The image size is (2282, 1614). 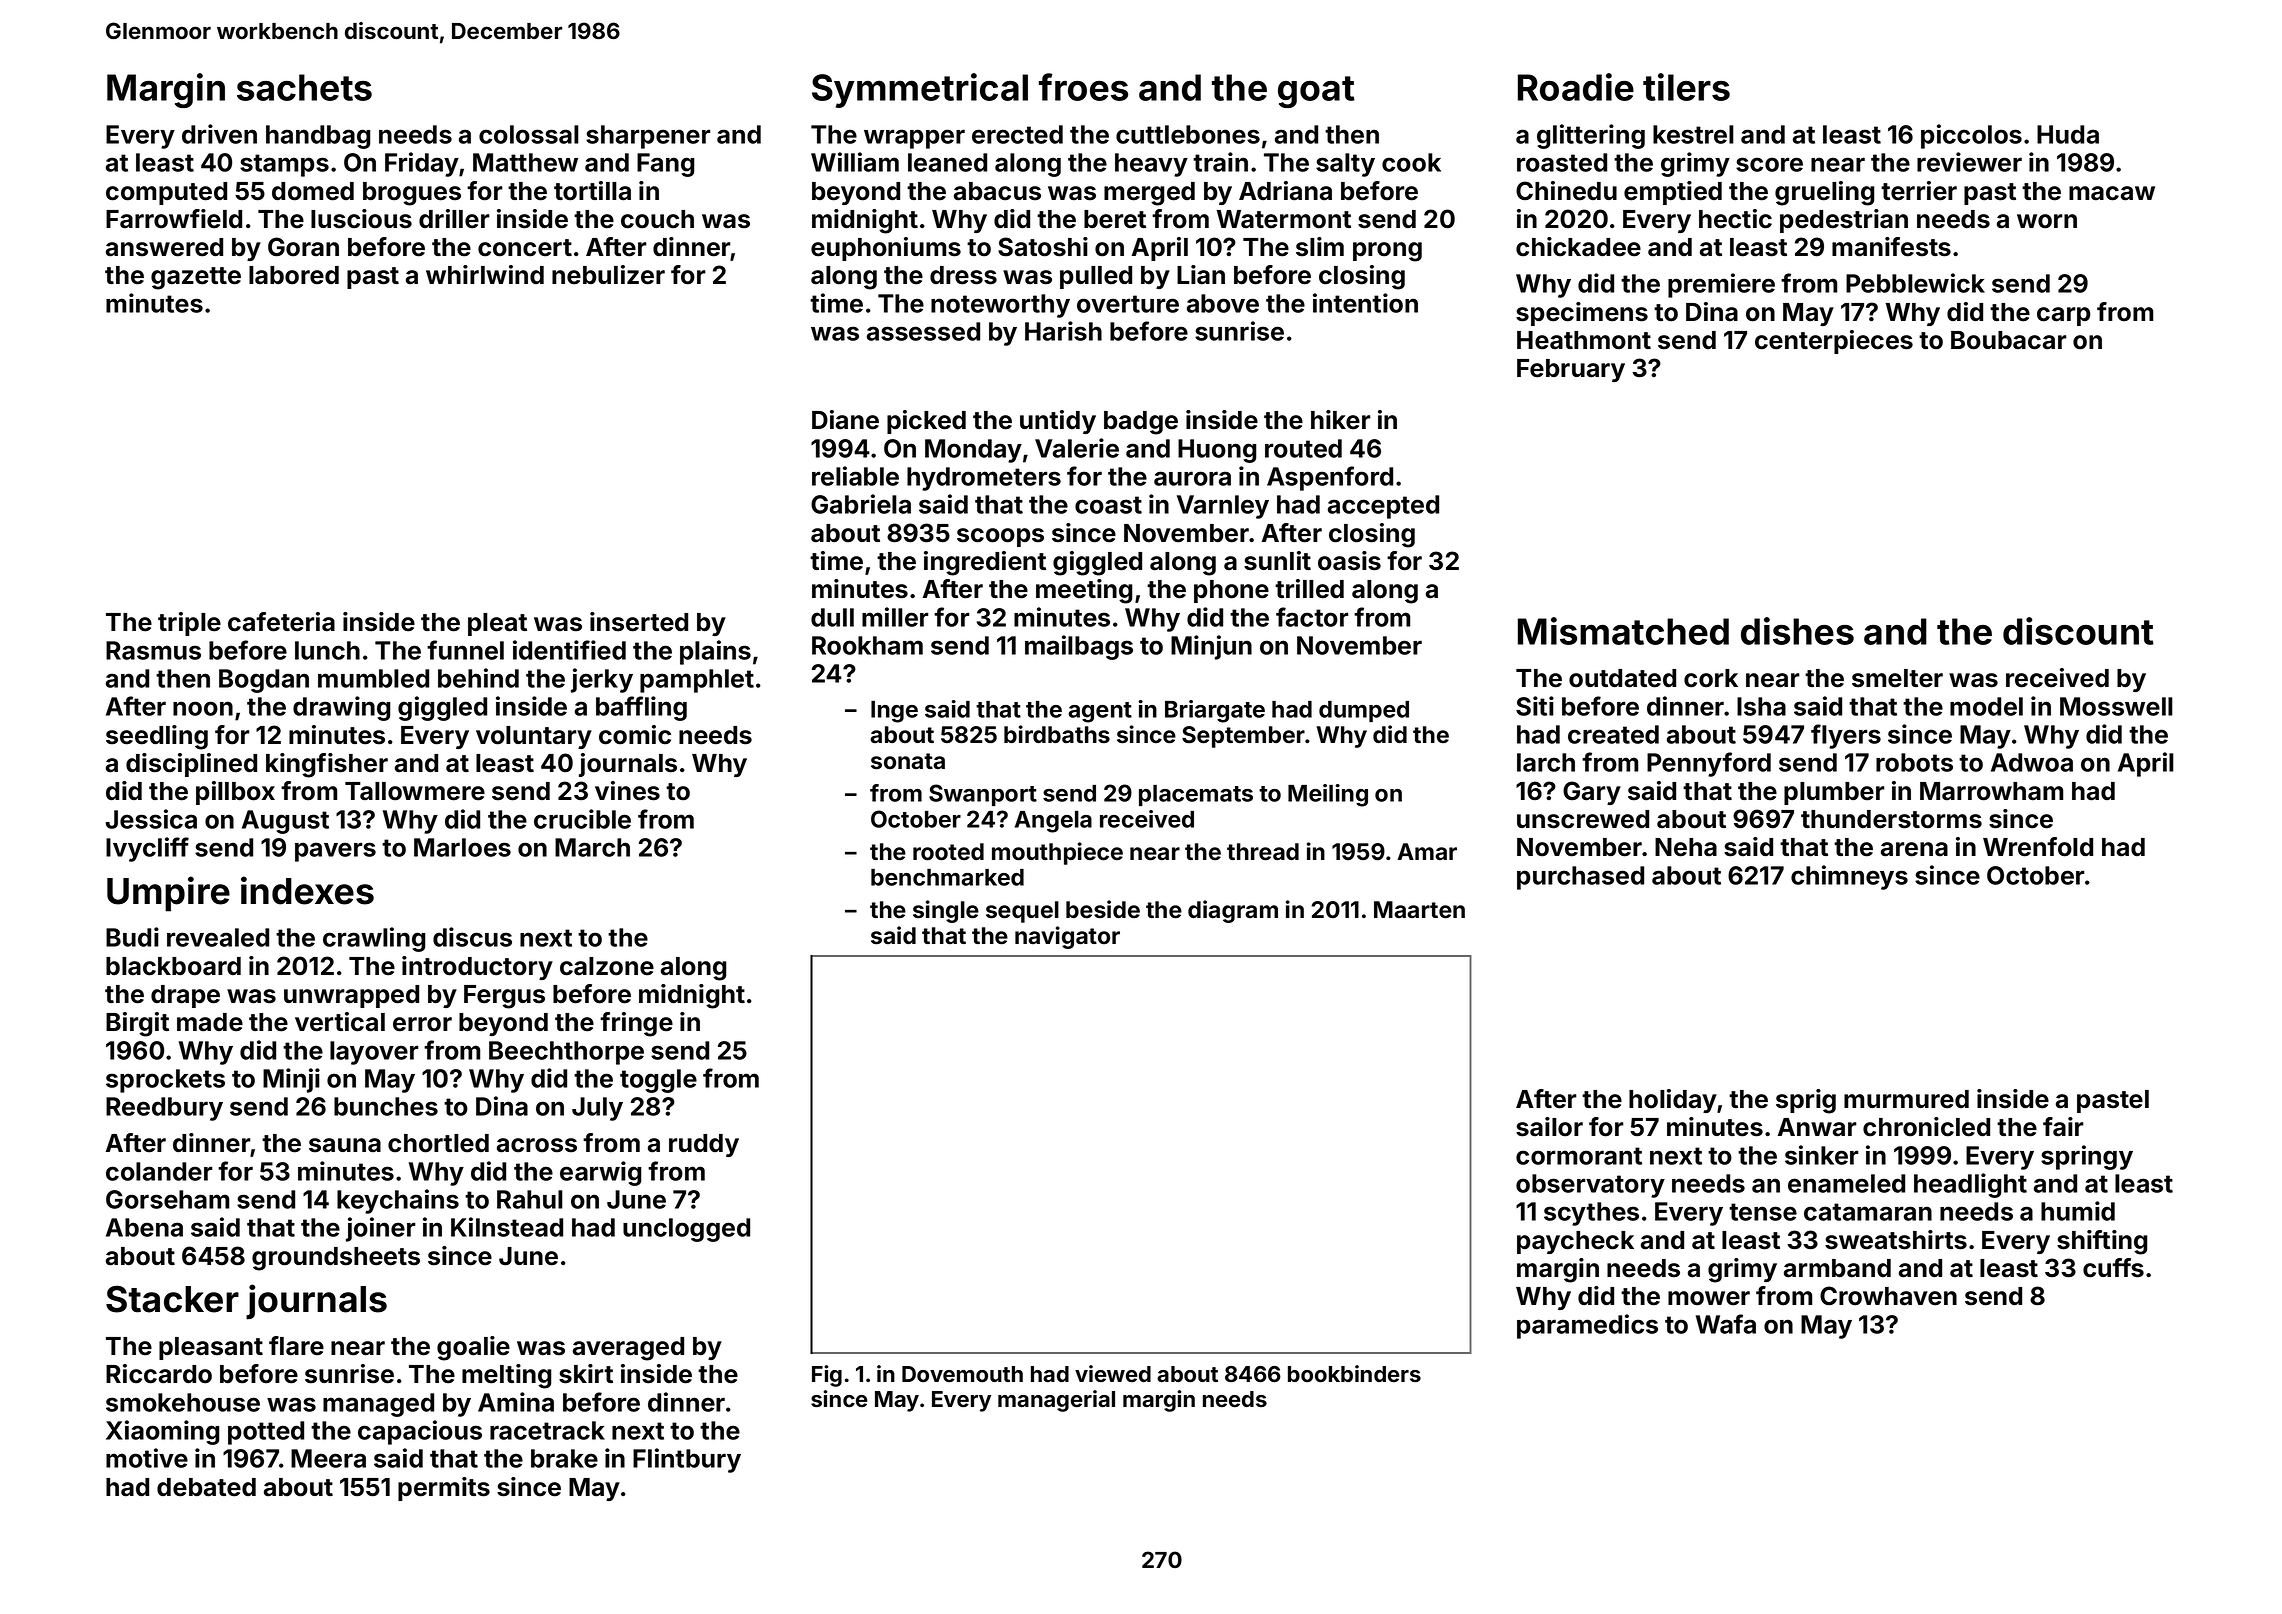 I want to click on Meiling, so click(x=1328, y=795).
